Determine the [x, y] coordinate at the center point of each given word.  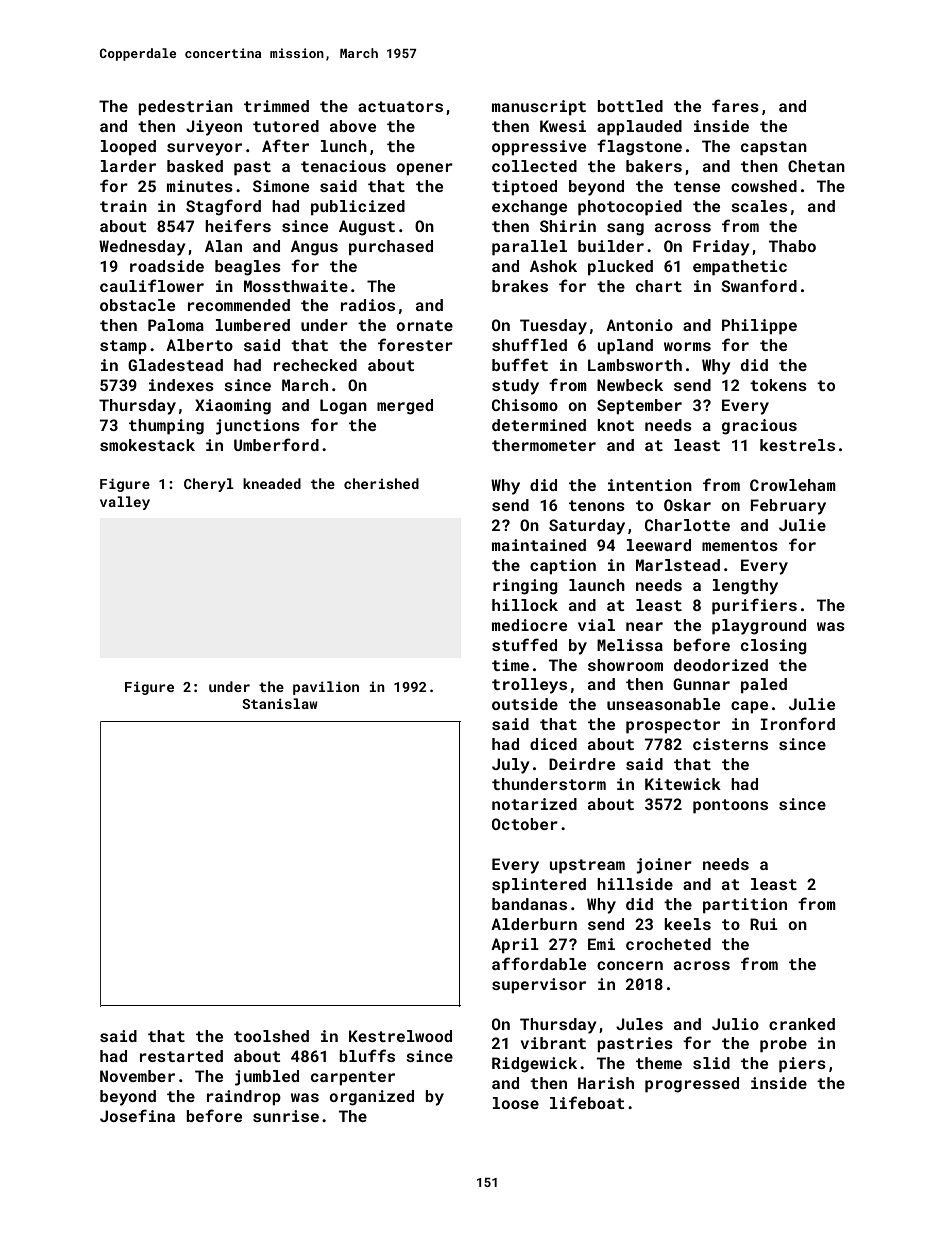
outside [525, 704]
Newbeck [630, 385]
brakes [520, 286]
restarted [181, 1056]
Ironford [797, 723]
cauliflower [152, 285]
